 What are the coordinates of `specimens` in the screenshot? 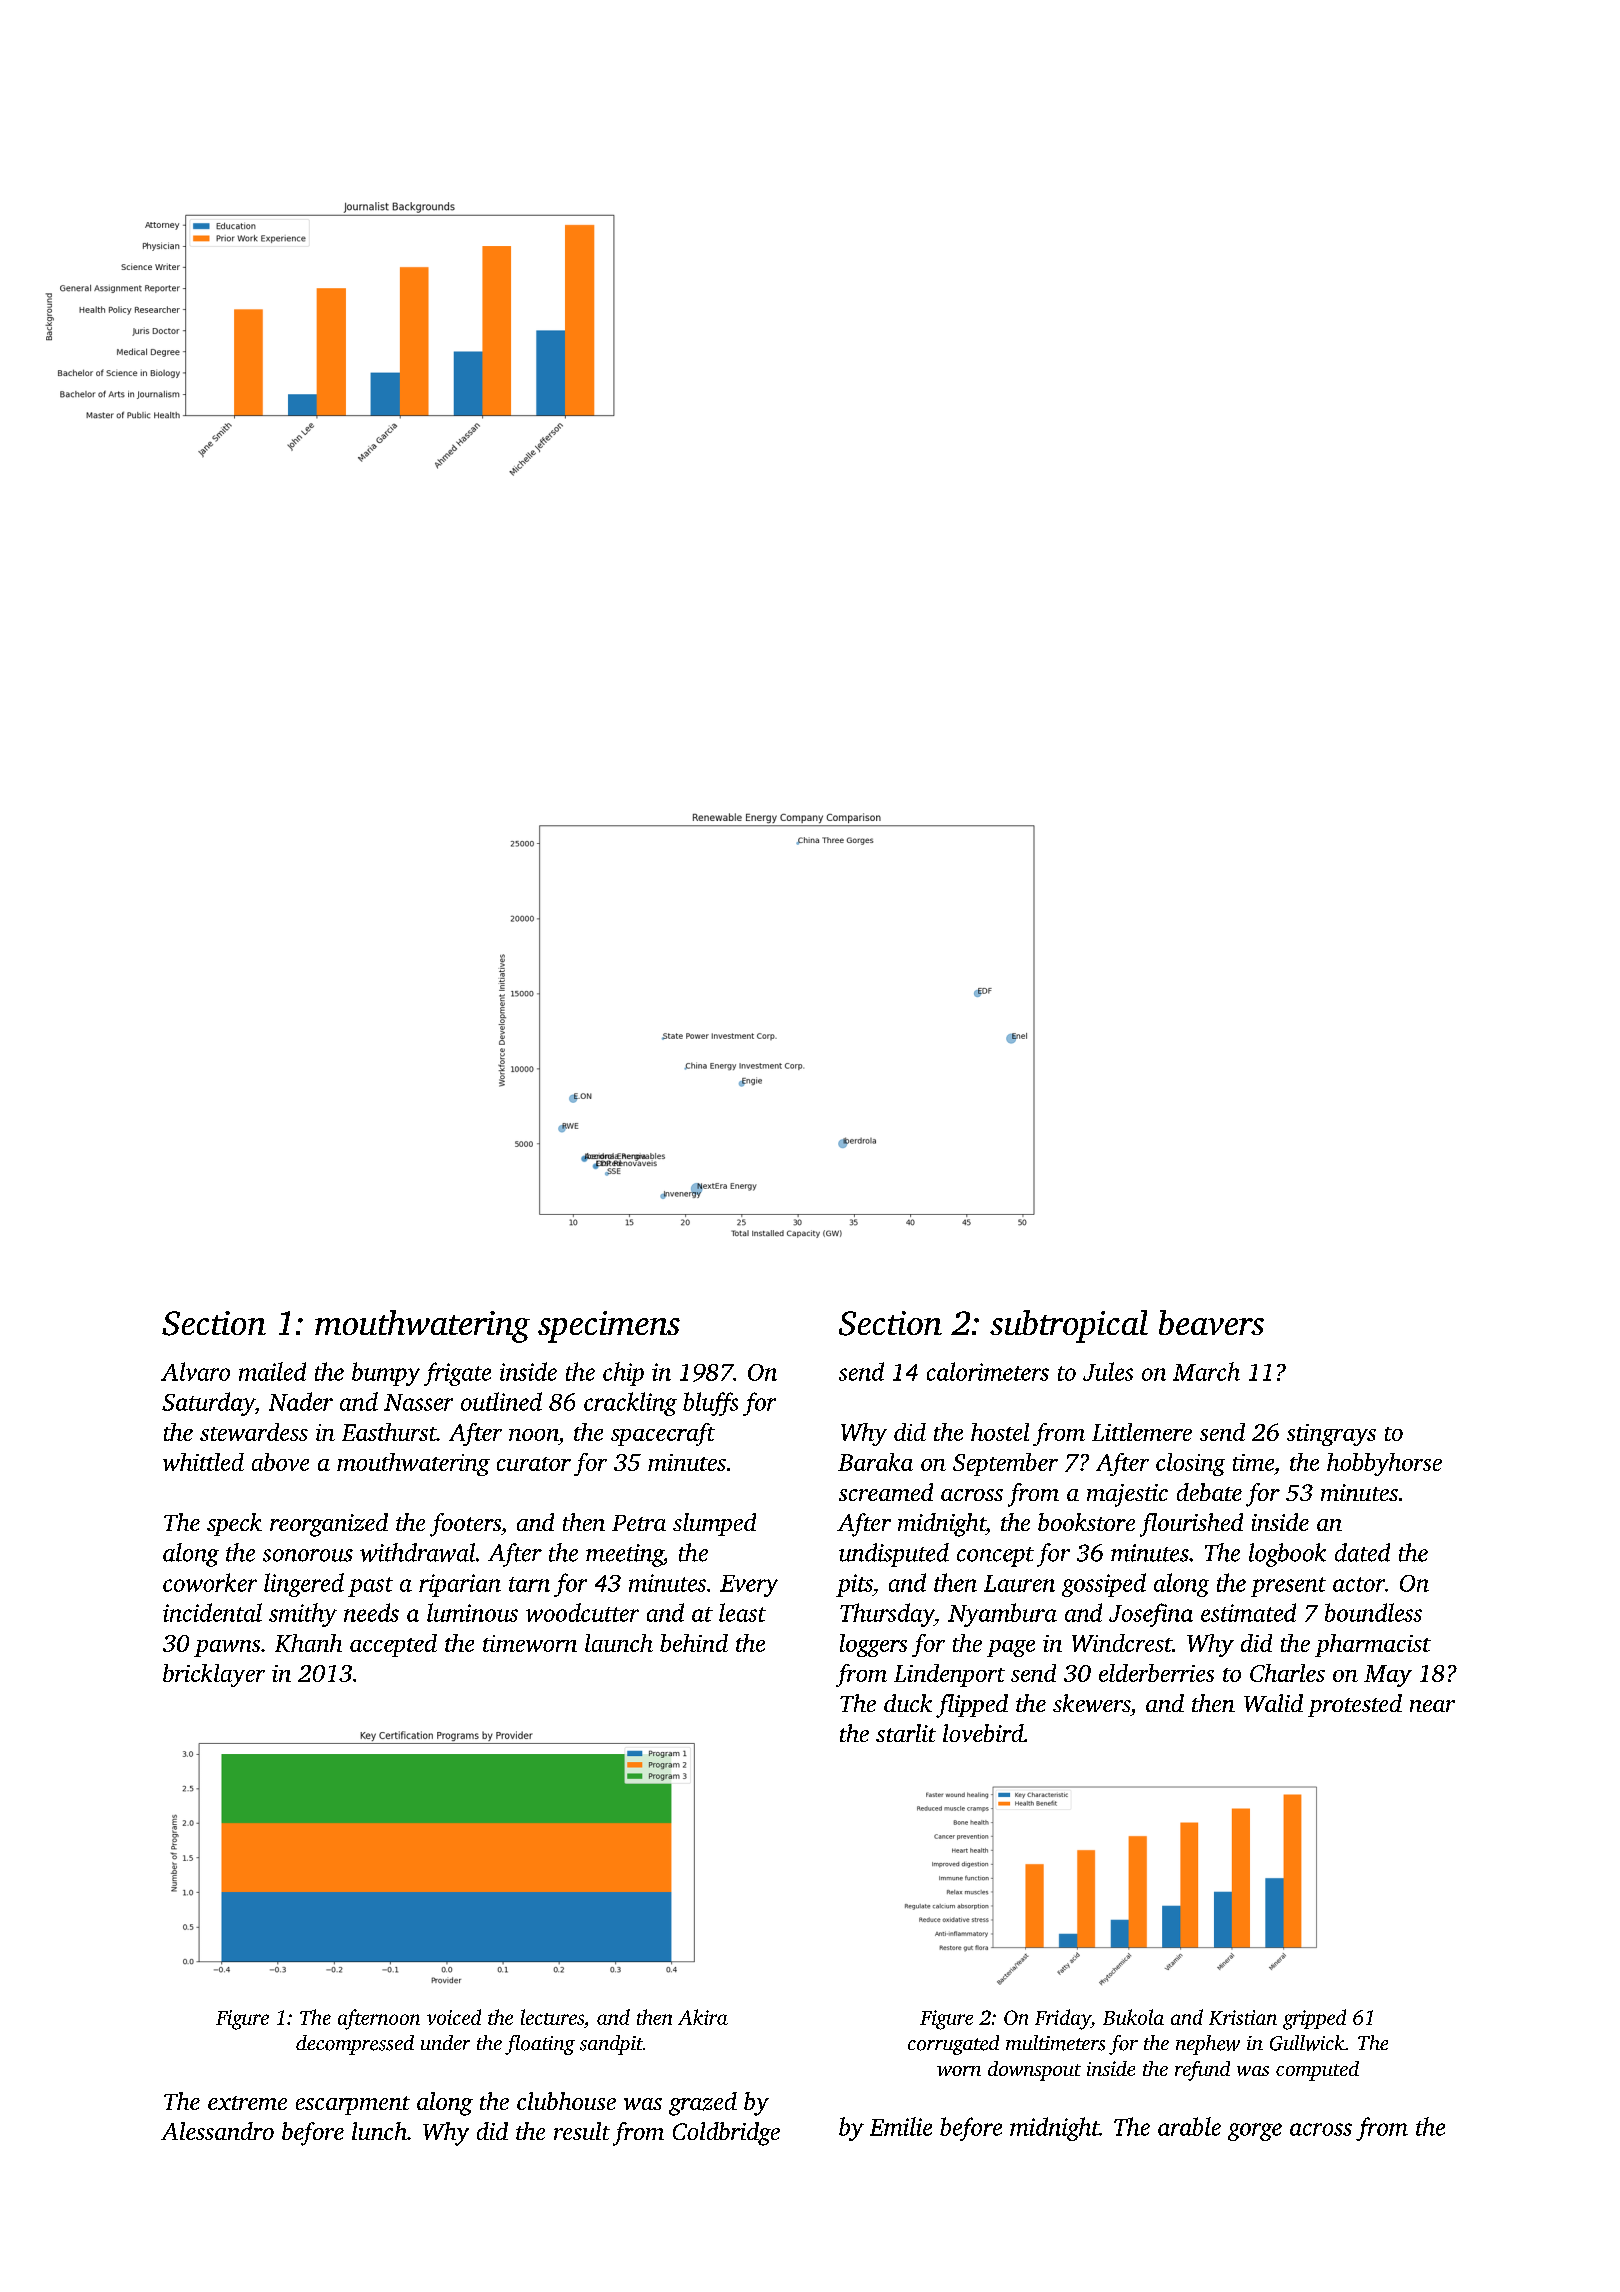 It's located at (609, 1327).
